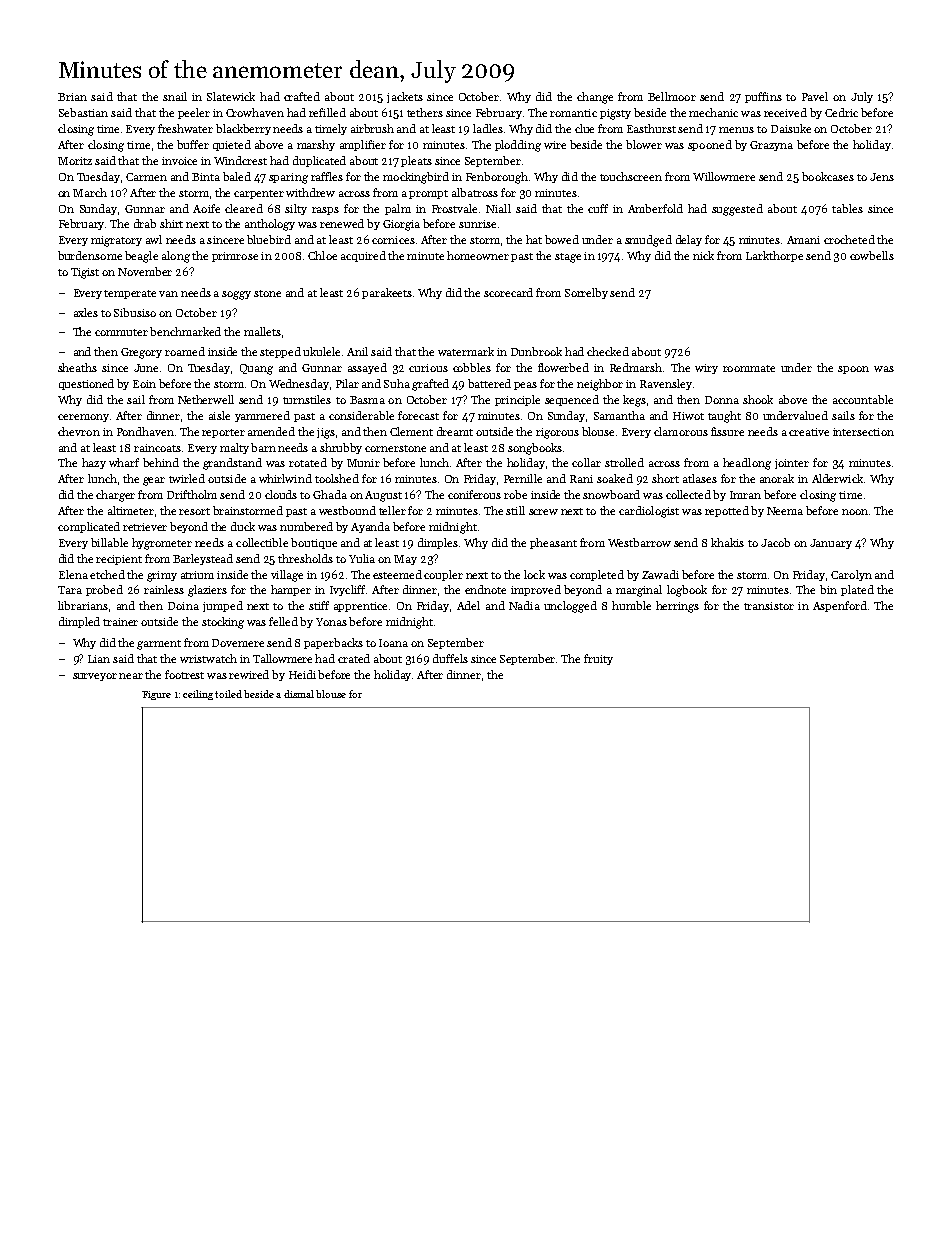  I want to click on scorecard, so click(508, 292).
